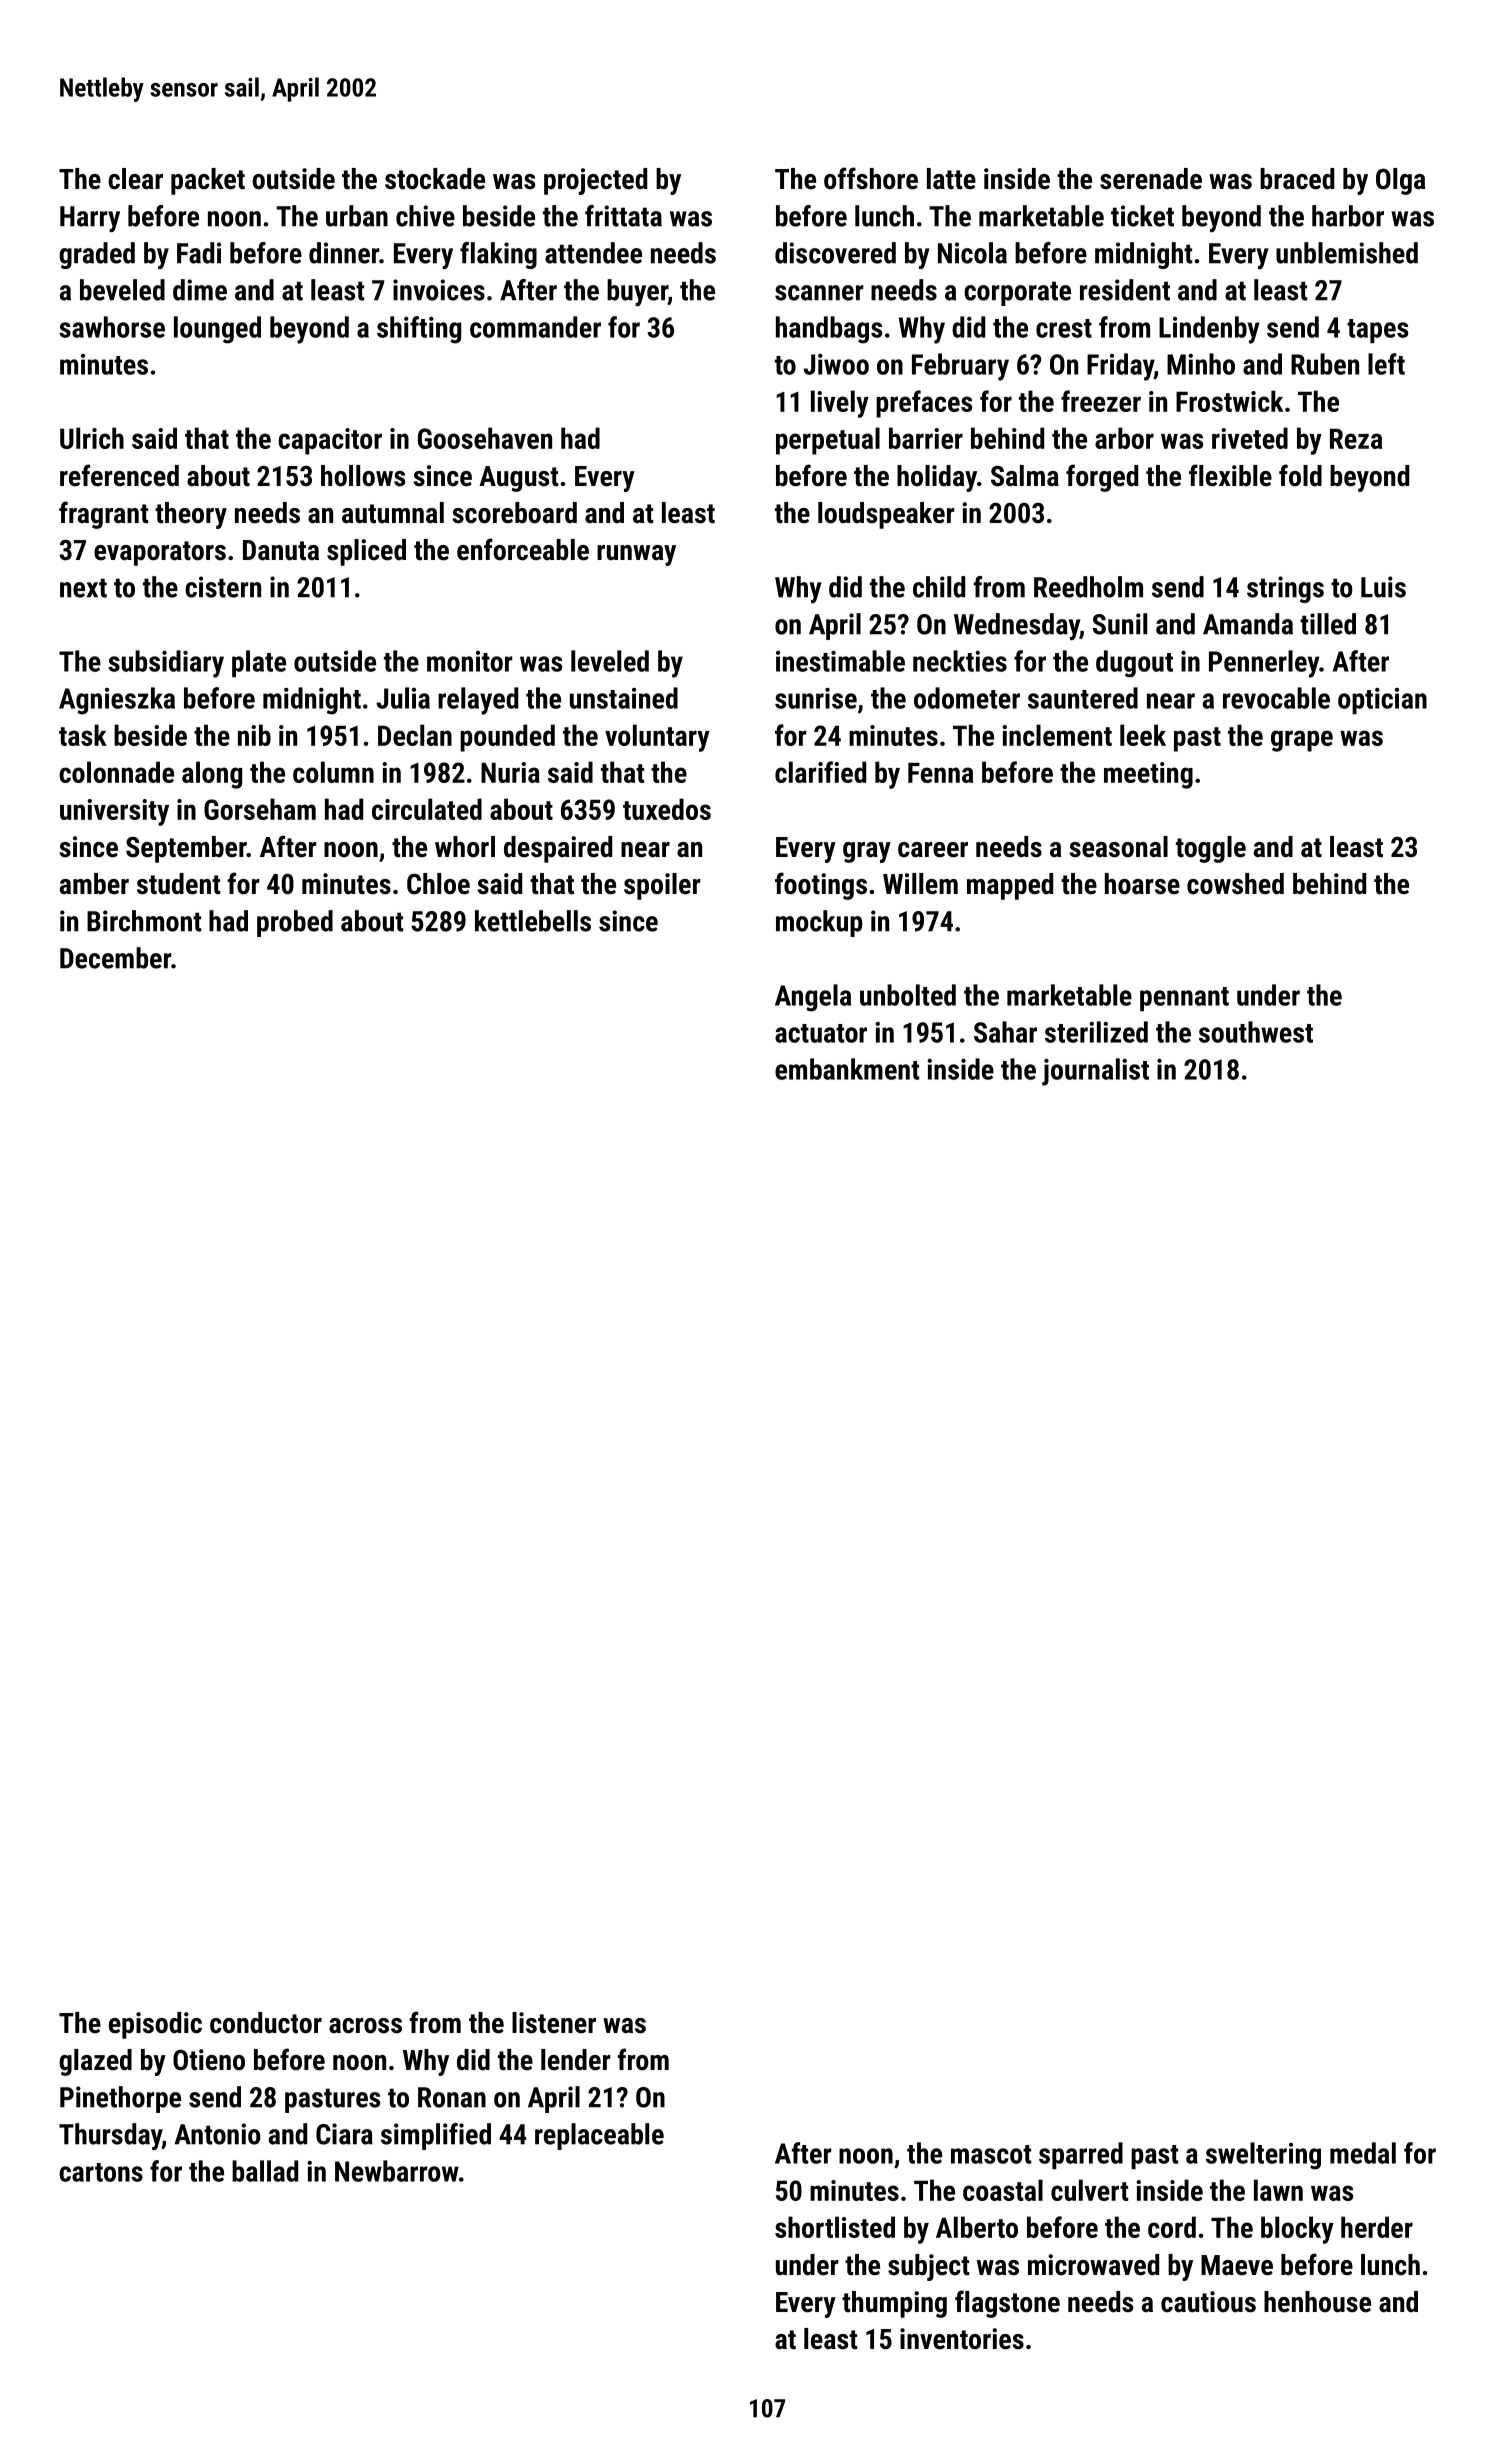  Describe the element at coordinates (558, 849) in the screenshot. I see `despaired` at that location.
